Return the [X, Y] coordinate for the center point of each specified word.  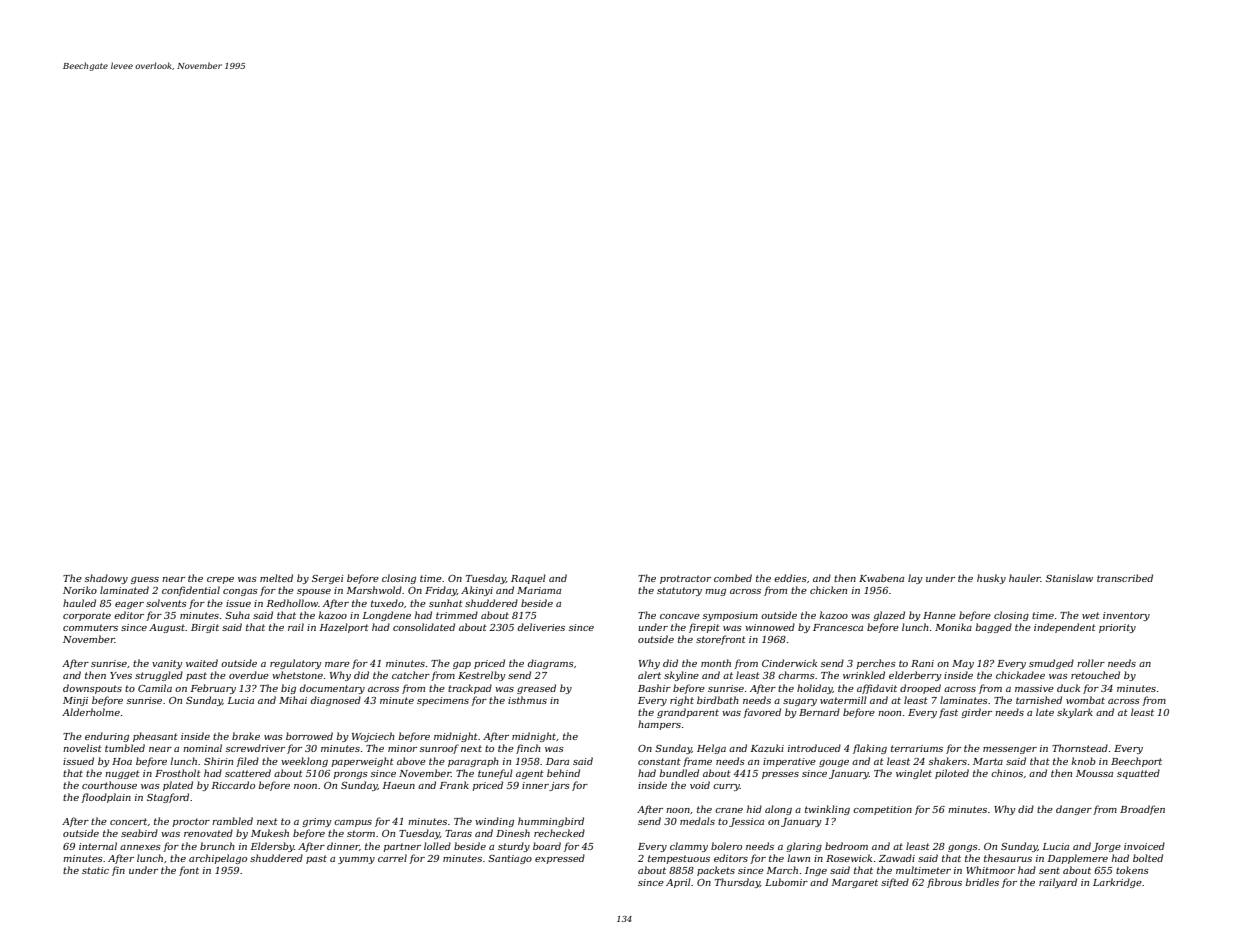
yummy [356, 860]
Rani [922, 663]
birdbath [718, 700]
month [716, 663]
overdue [249, 675]
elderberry [915, 676]
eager [129, 605]
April [678, 883]
